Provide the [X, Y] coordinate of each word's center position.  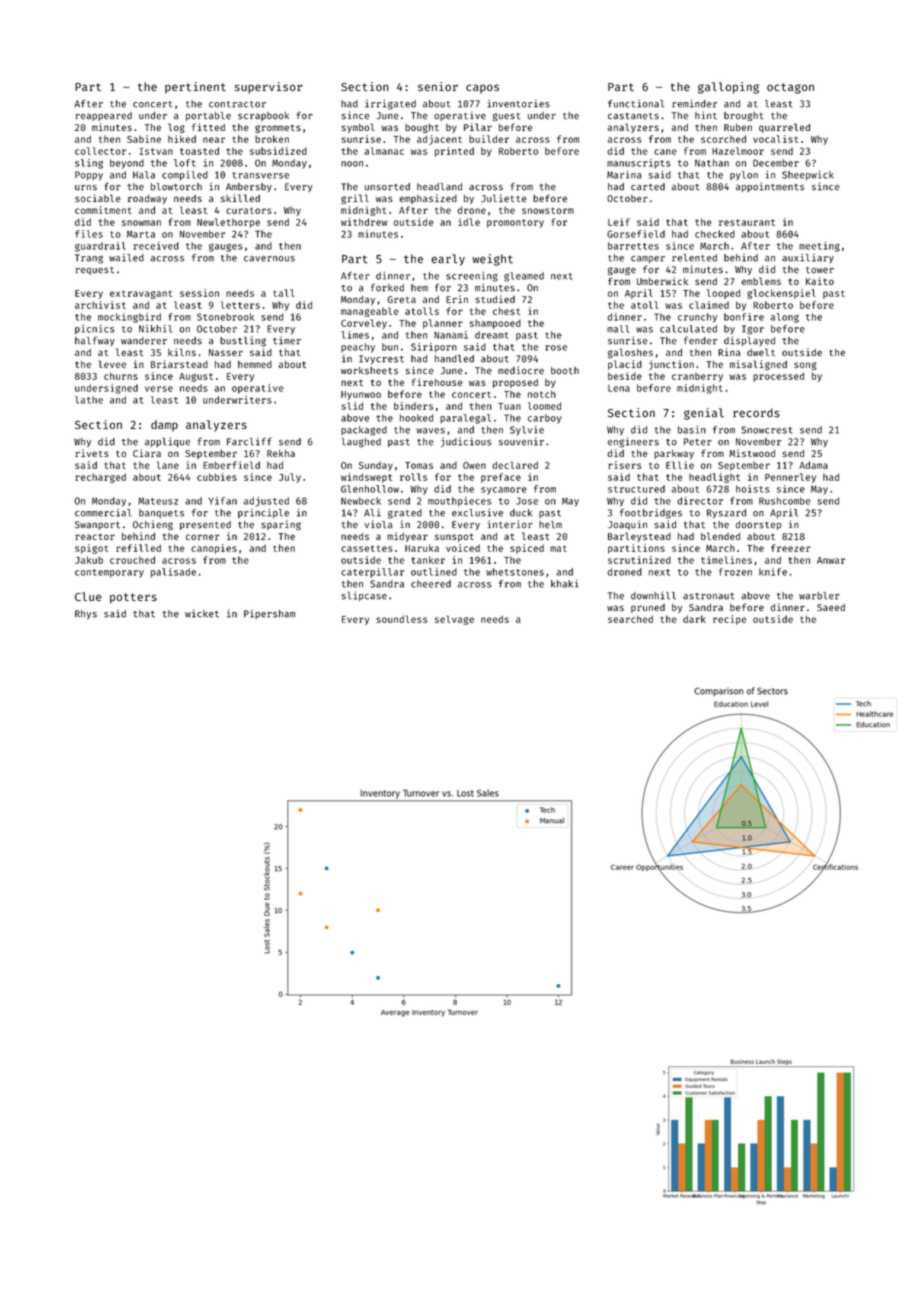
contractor [237, 104]
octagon [790, 88]
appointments [770, 187]
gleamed [524, 277]
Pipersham [269, 614]
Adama [813, 465]
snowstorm [548, 210]
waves [430, 431]
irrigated [390, 105]
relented [694, 258]
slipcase [364, 596]
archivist [100, 305]
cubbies [217, 477]
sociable [97, 198]
